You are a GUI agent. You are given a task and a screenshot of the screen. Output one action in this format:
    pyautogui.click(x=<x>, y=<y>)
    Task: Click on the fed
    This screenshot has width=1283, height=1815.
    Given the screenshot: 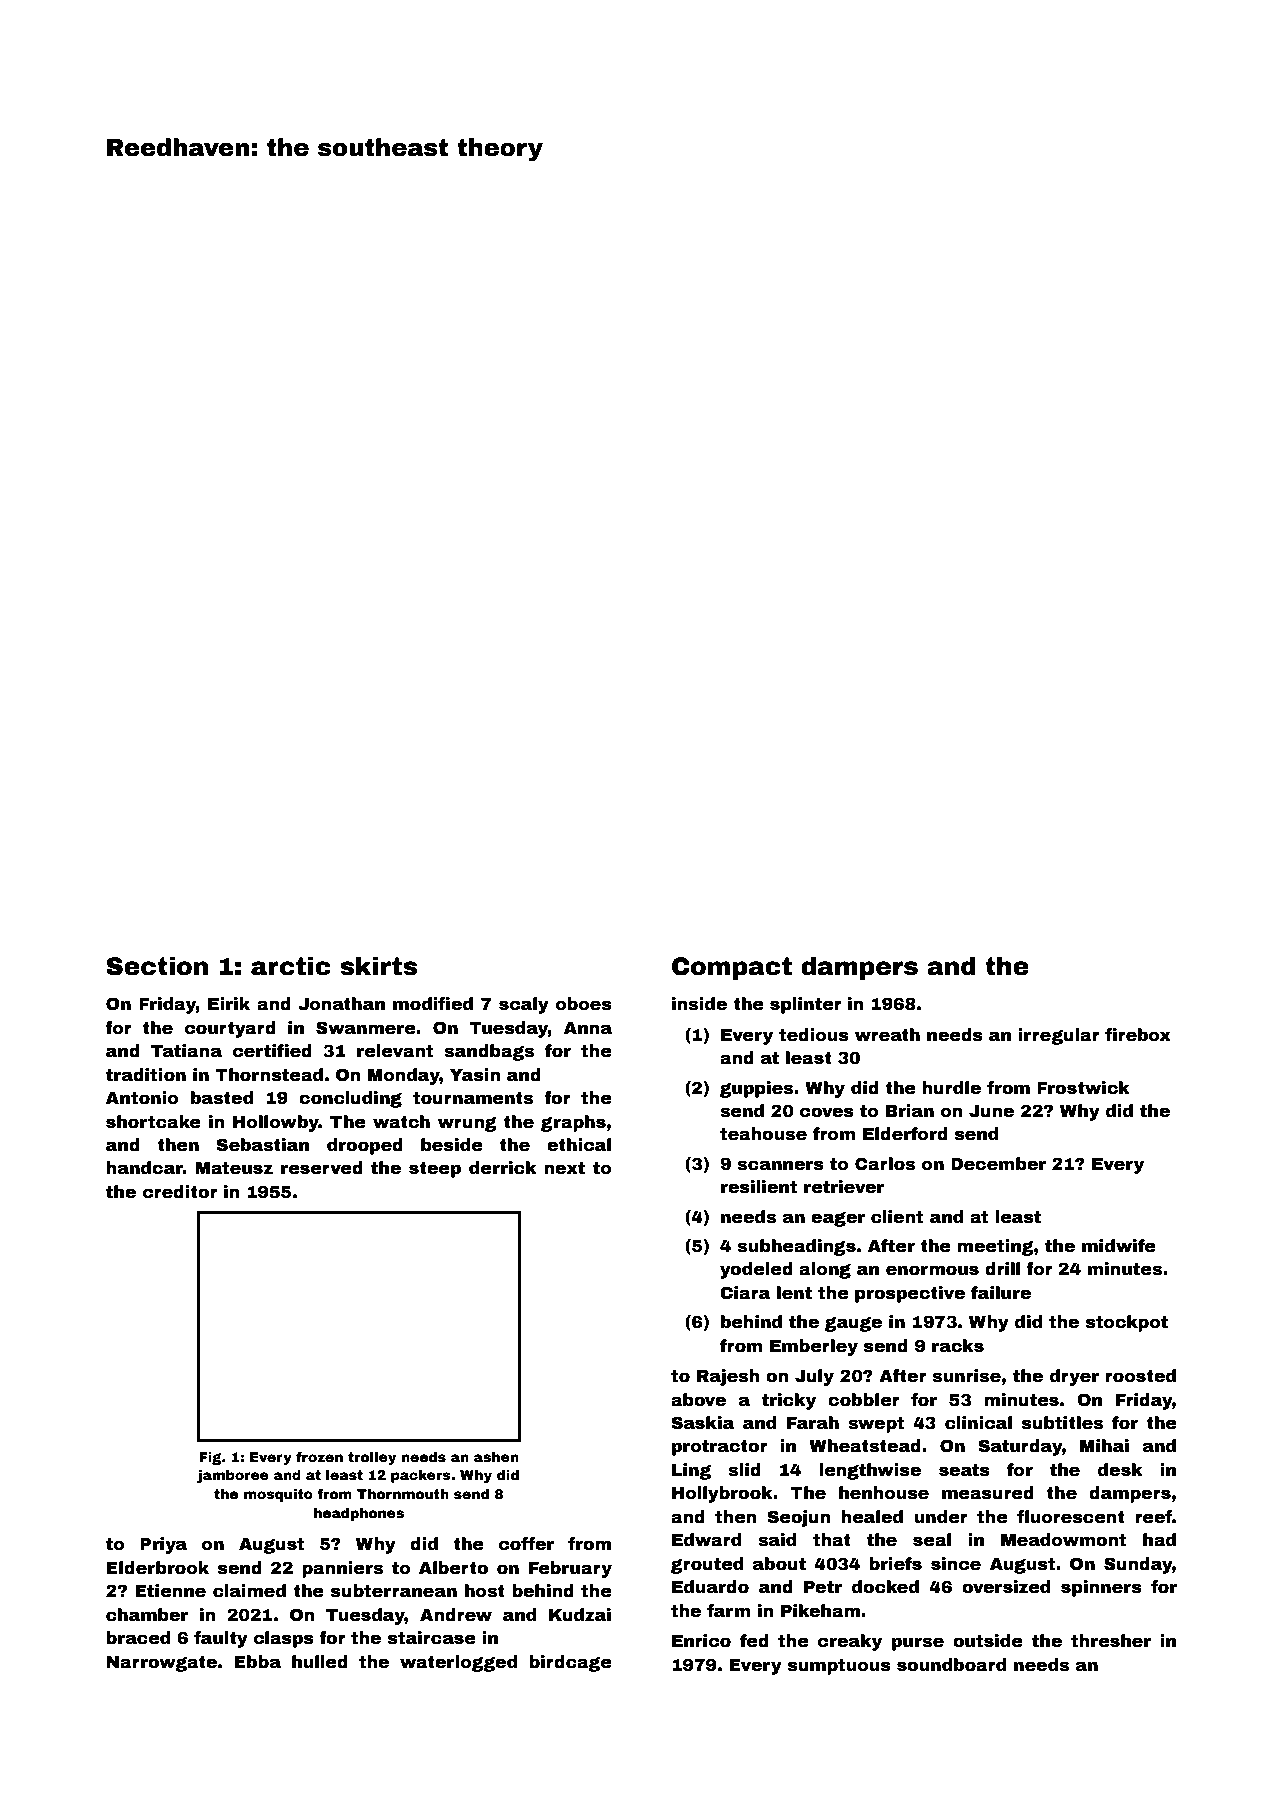 What is the action you would take?
    pyautogui.click(x=754, y=1641)
